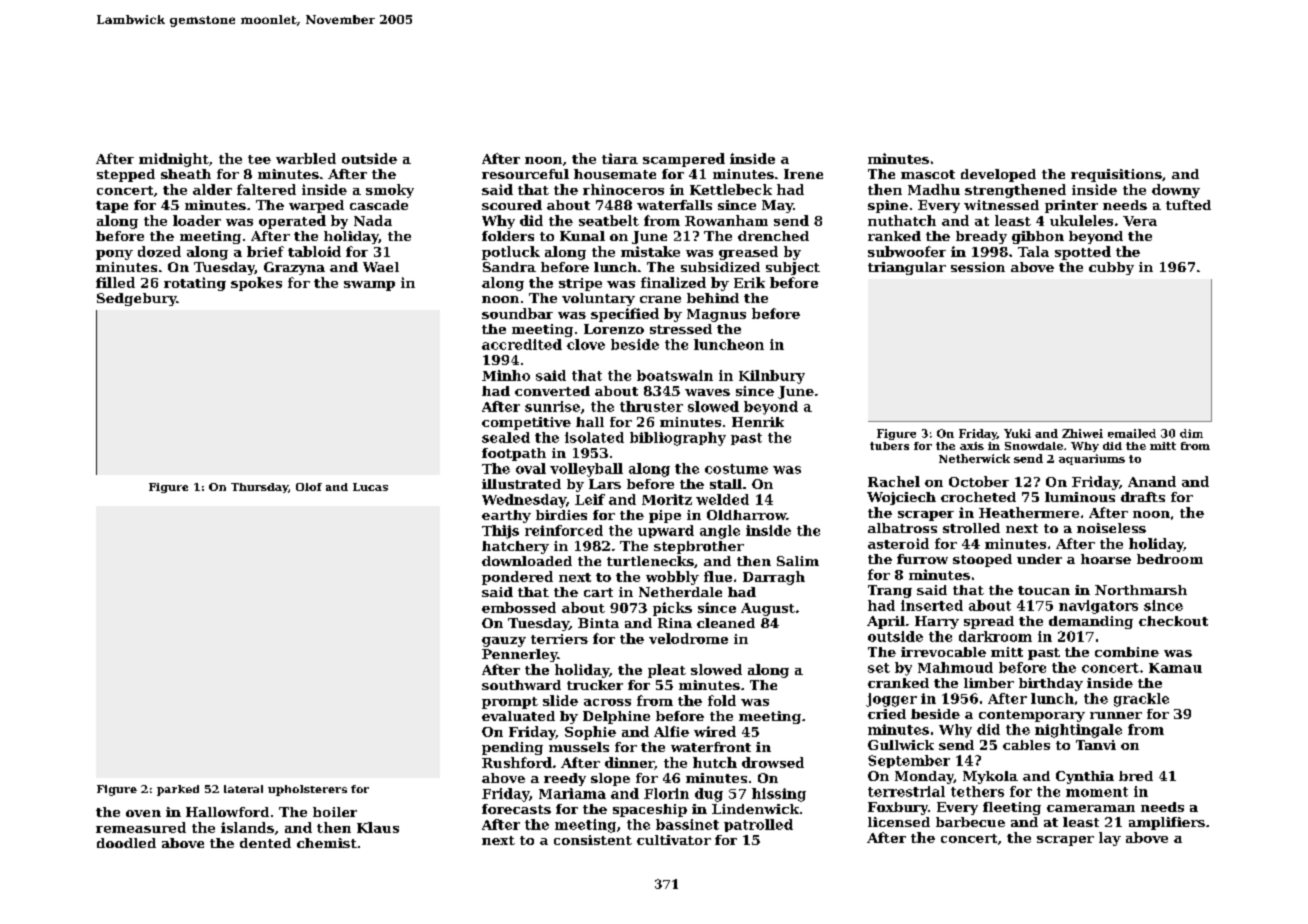 This page has width=1308, height=924. Describe the element at coordinates (1116, 175) in the page. I see `requisitions` at that location.
